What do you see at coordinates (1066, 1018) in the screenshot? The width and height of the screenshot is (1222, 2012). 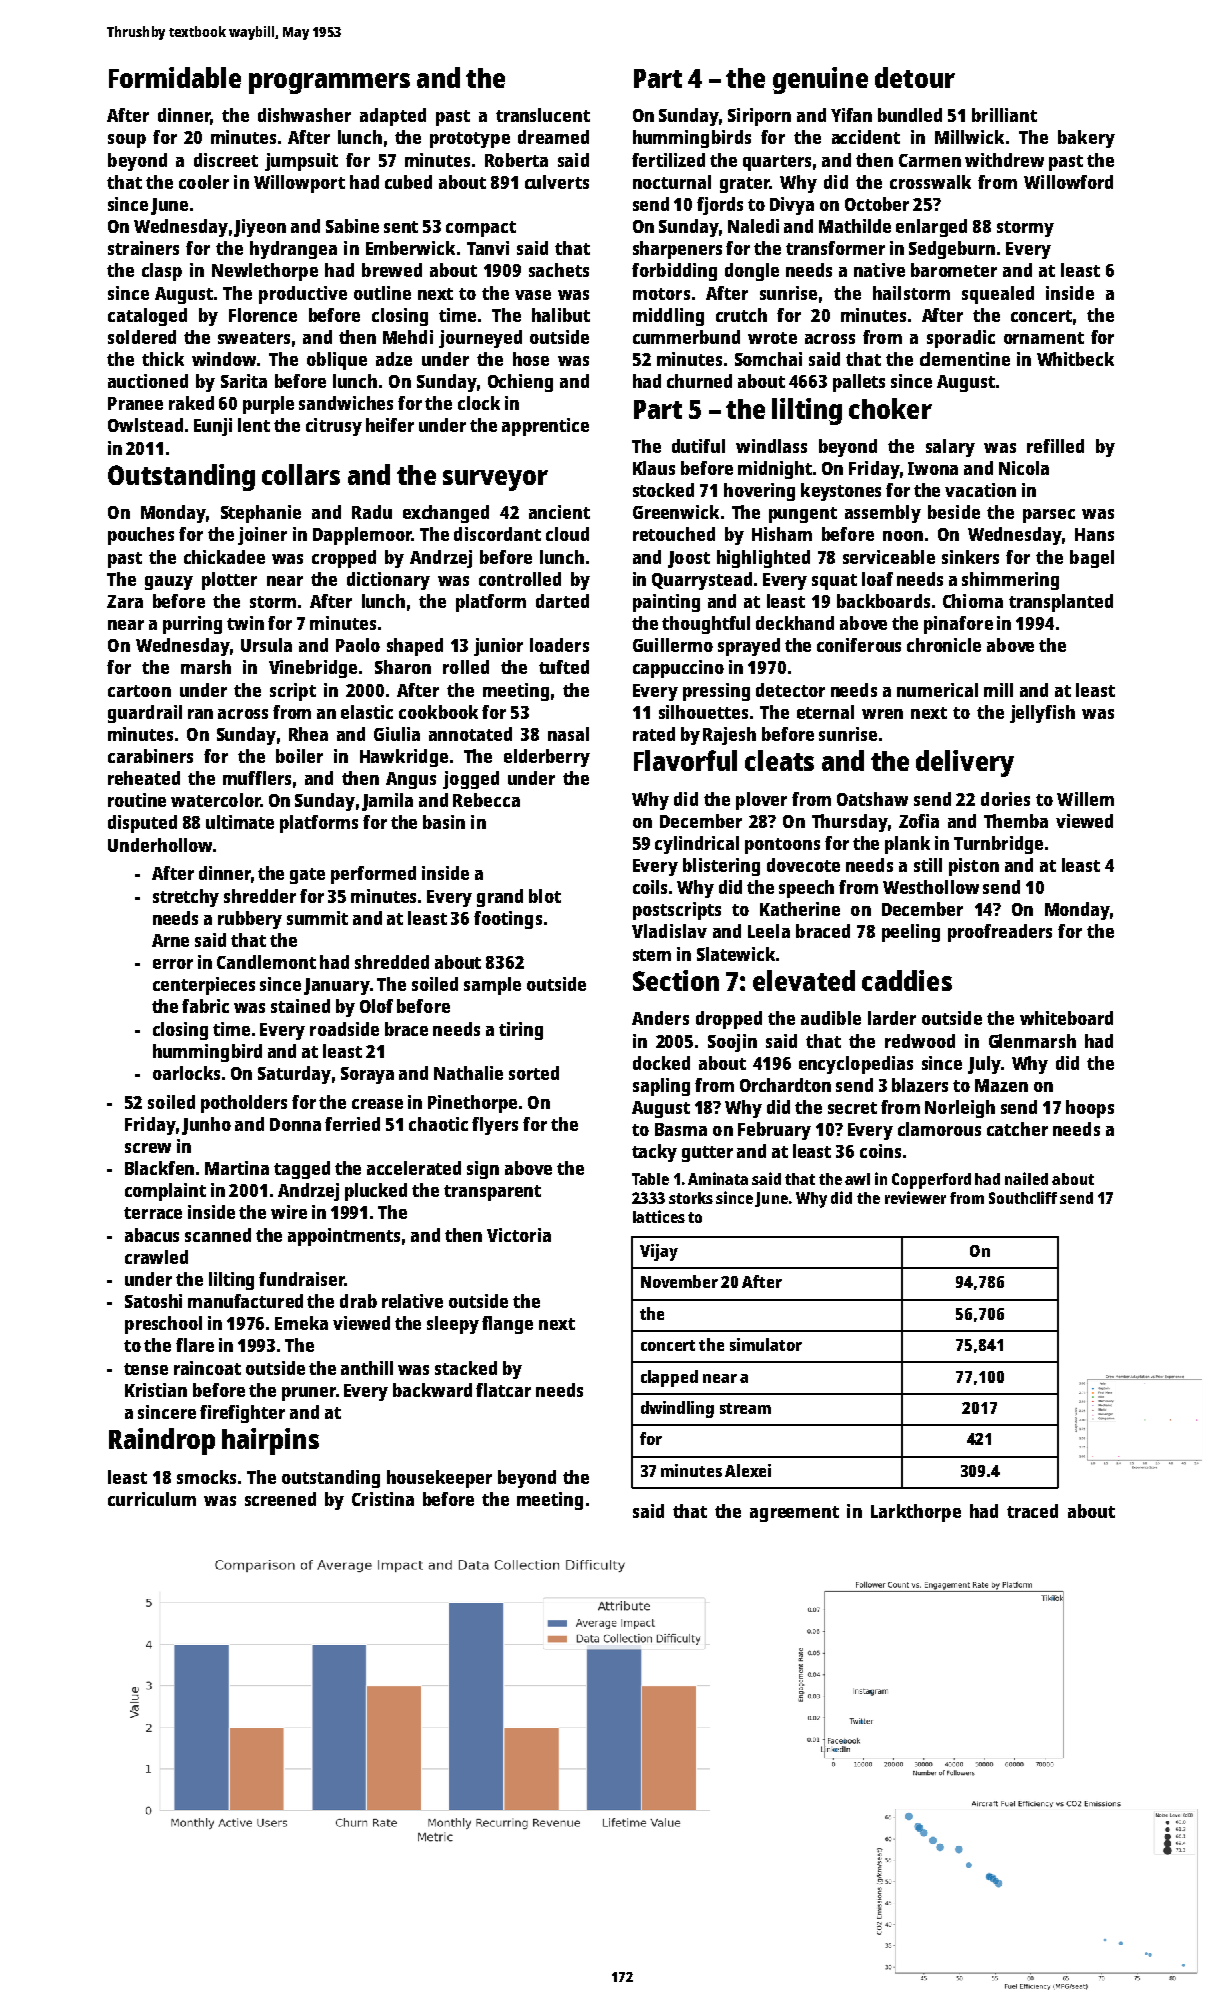 I see `whiteboard` at bounding box center [1066, 1018].
